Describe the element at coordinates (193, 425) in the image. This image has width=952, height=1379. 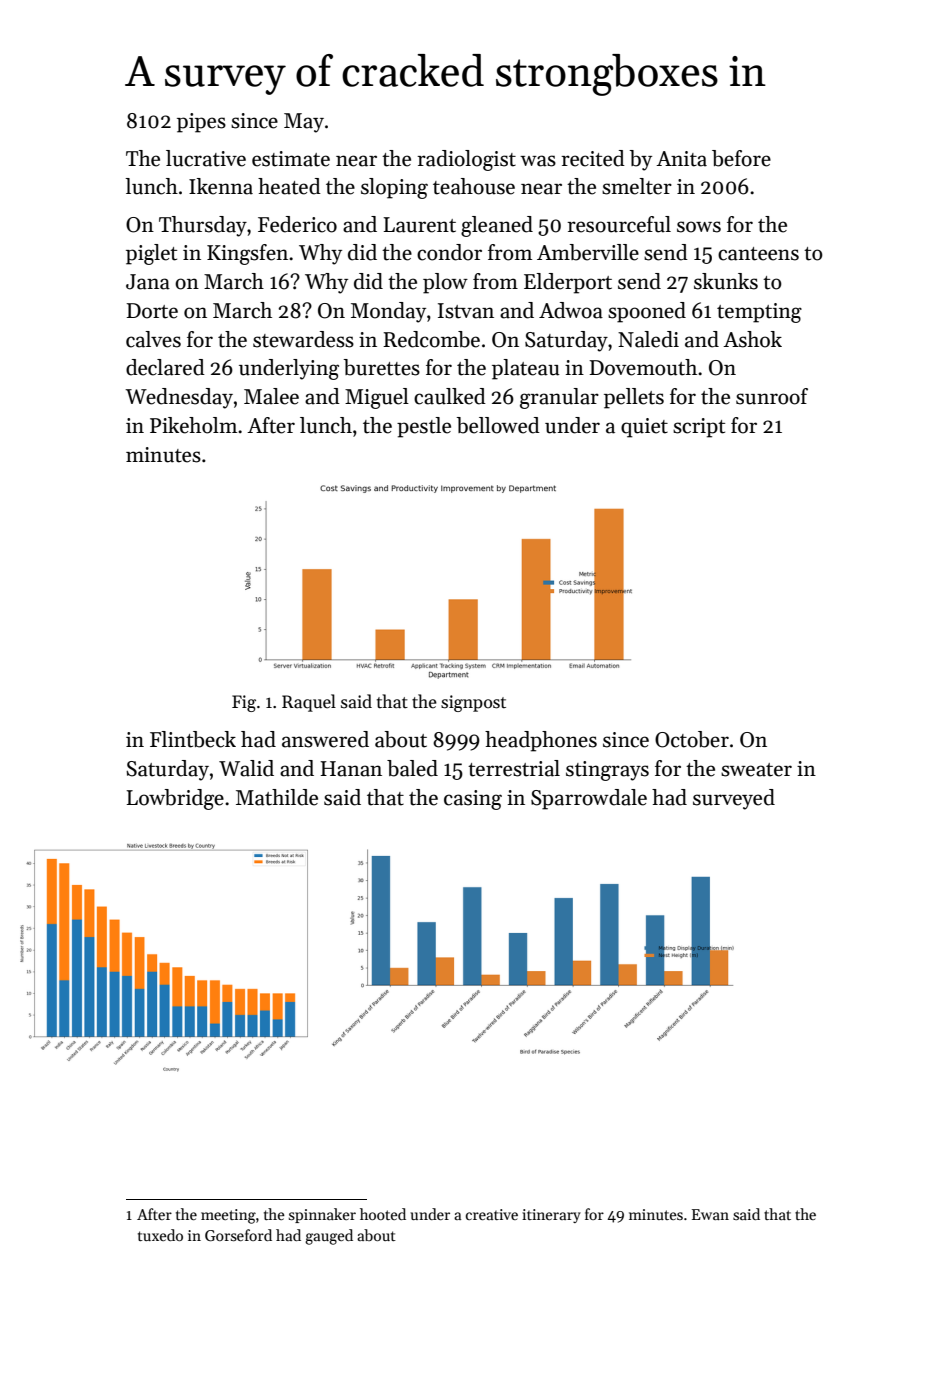
I see `Pikeholm` at that location.
